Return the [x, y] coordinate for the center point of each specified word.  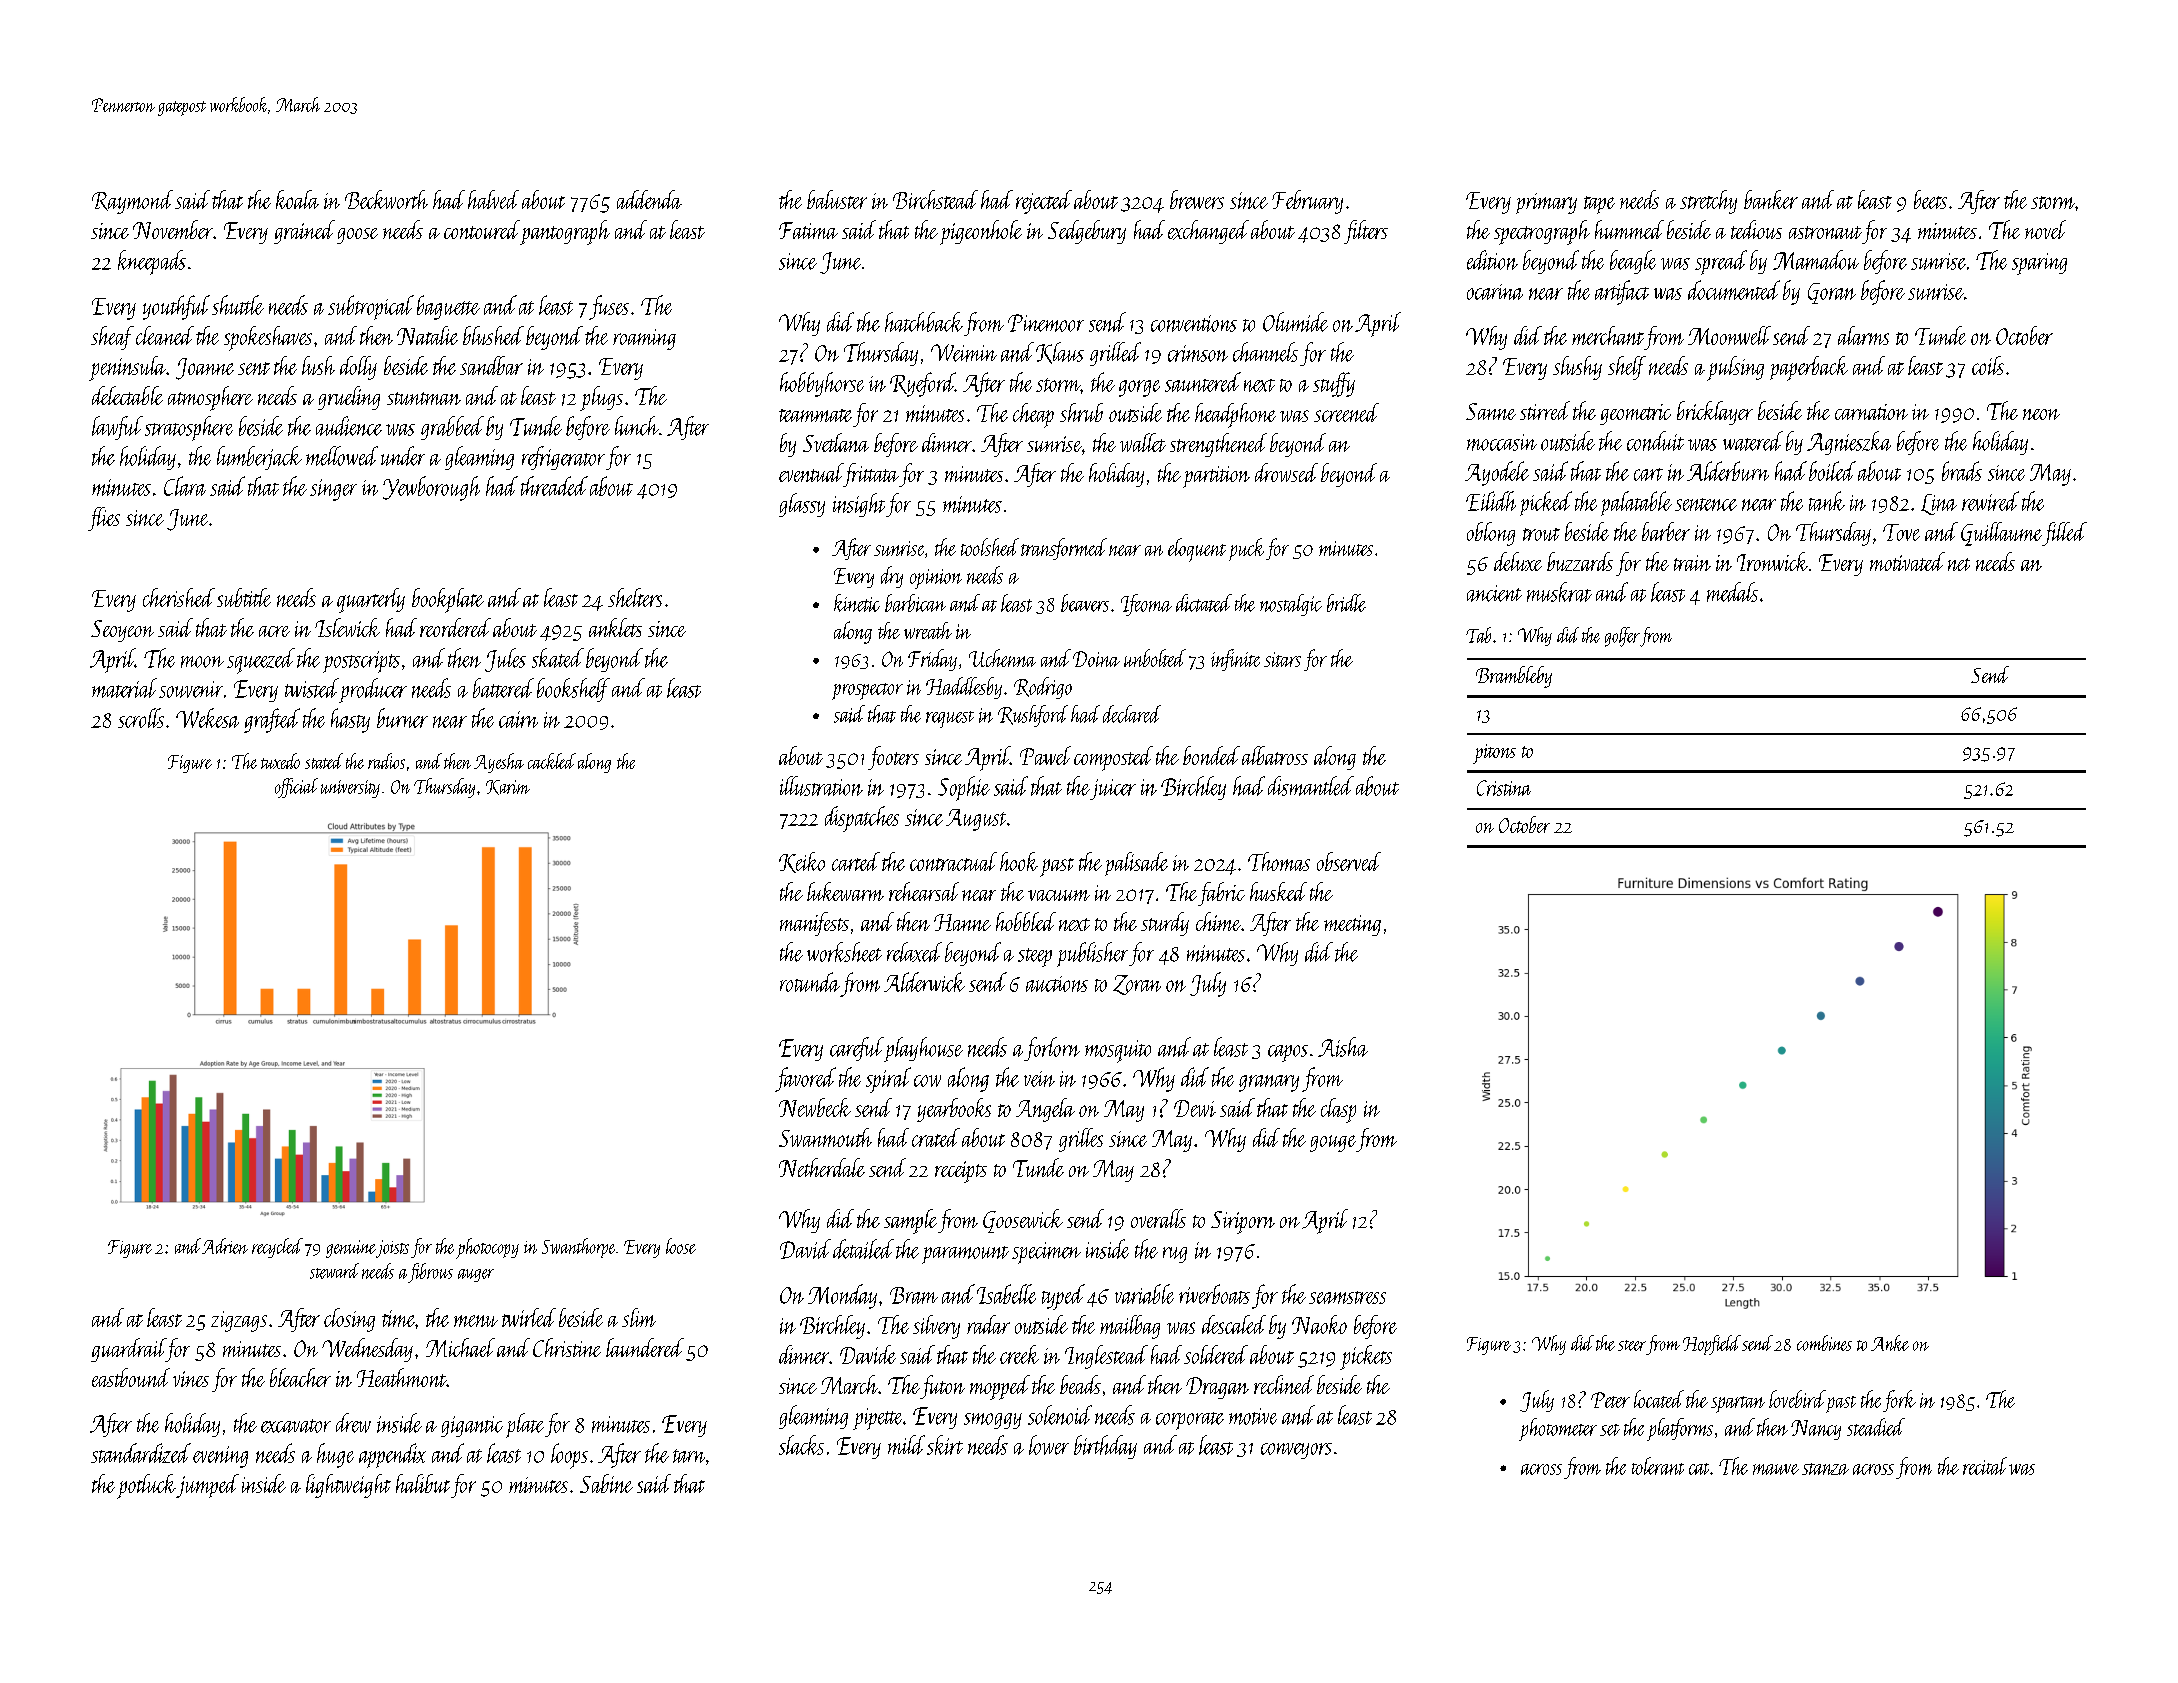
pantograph [565, 232]
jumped [207, 1486]
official [296, 788]
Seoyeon [122, 631]
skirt [945, 1445]
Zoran [1137, 985]
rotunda [810, 982]
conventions [1194, 323]
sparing [2039, 264]
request [950, 719]
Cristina [1504, 788]
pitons [1494, 754]
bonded [1211, 755]
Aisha [1343, 1047]
